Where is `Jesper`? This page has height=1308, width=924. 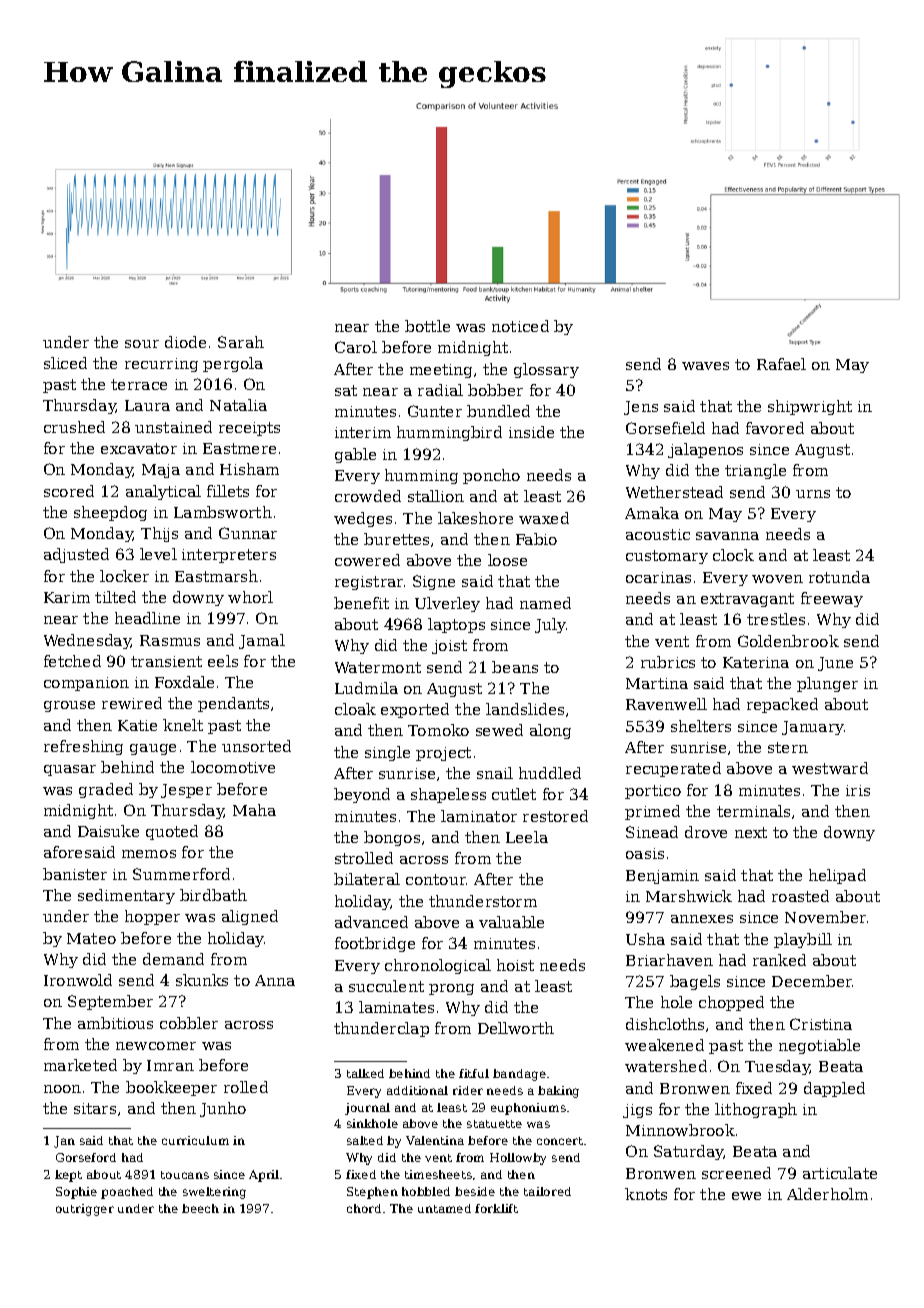
Jesper is located at coordinates (186, 791).
